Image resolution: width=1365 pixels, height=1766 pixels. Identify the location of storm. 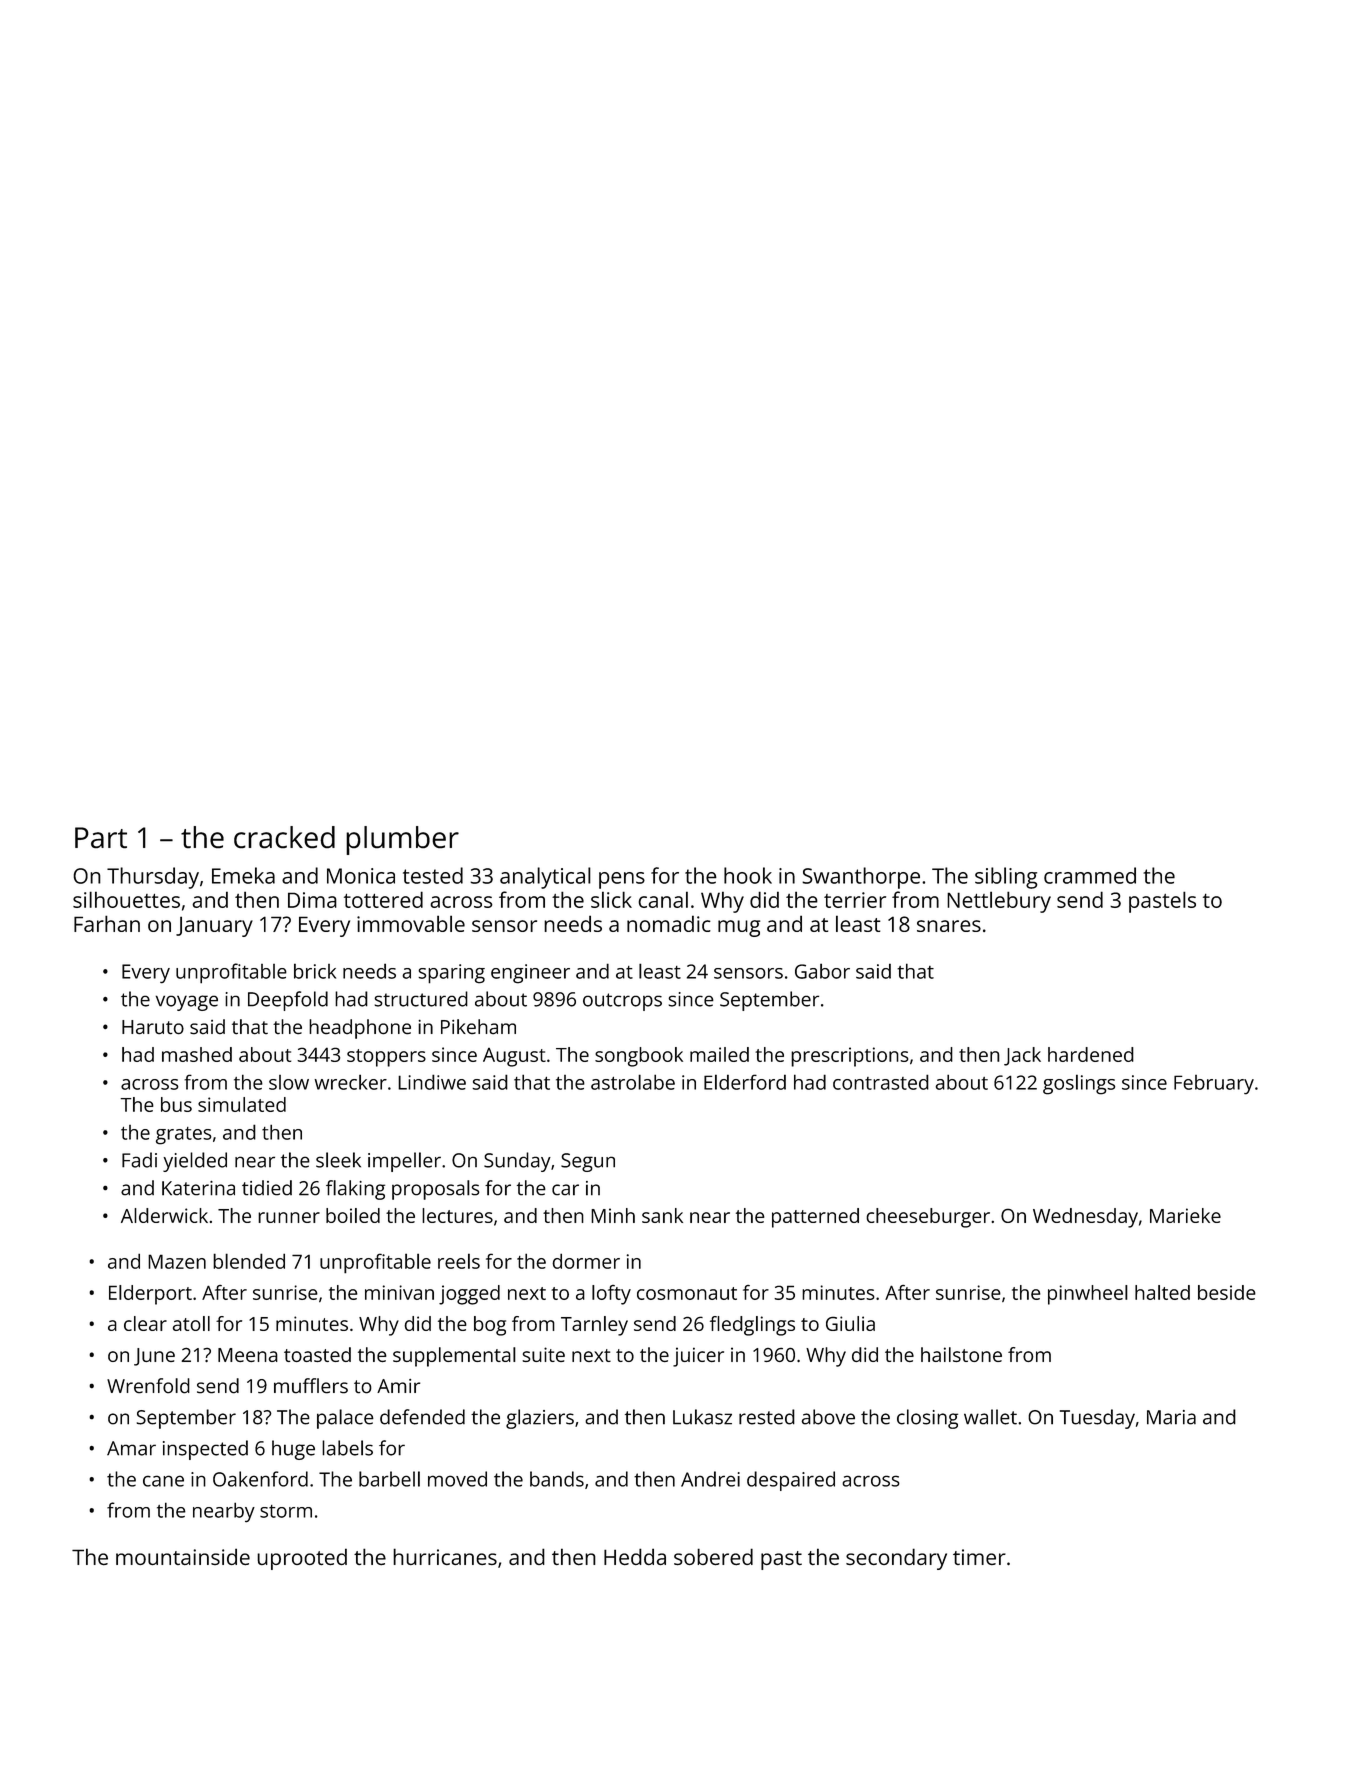
(286, 1511).
